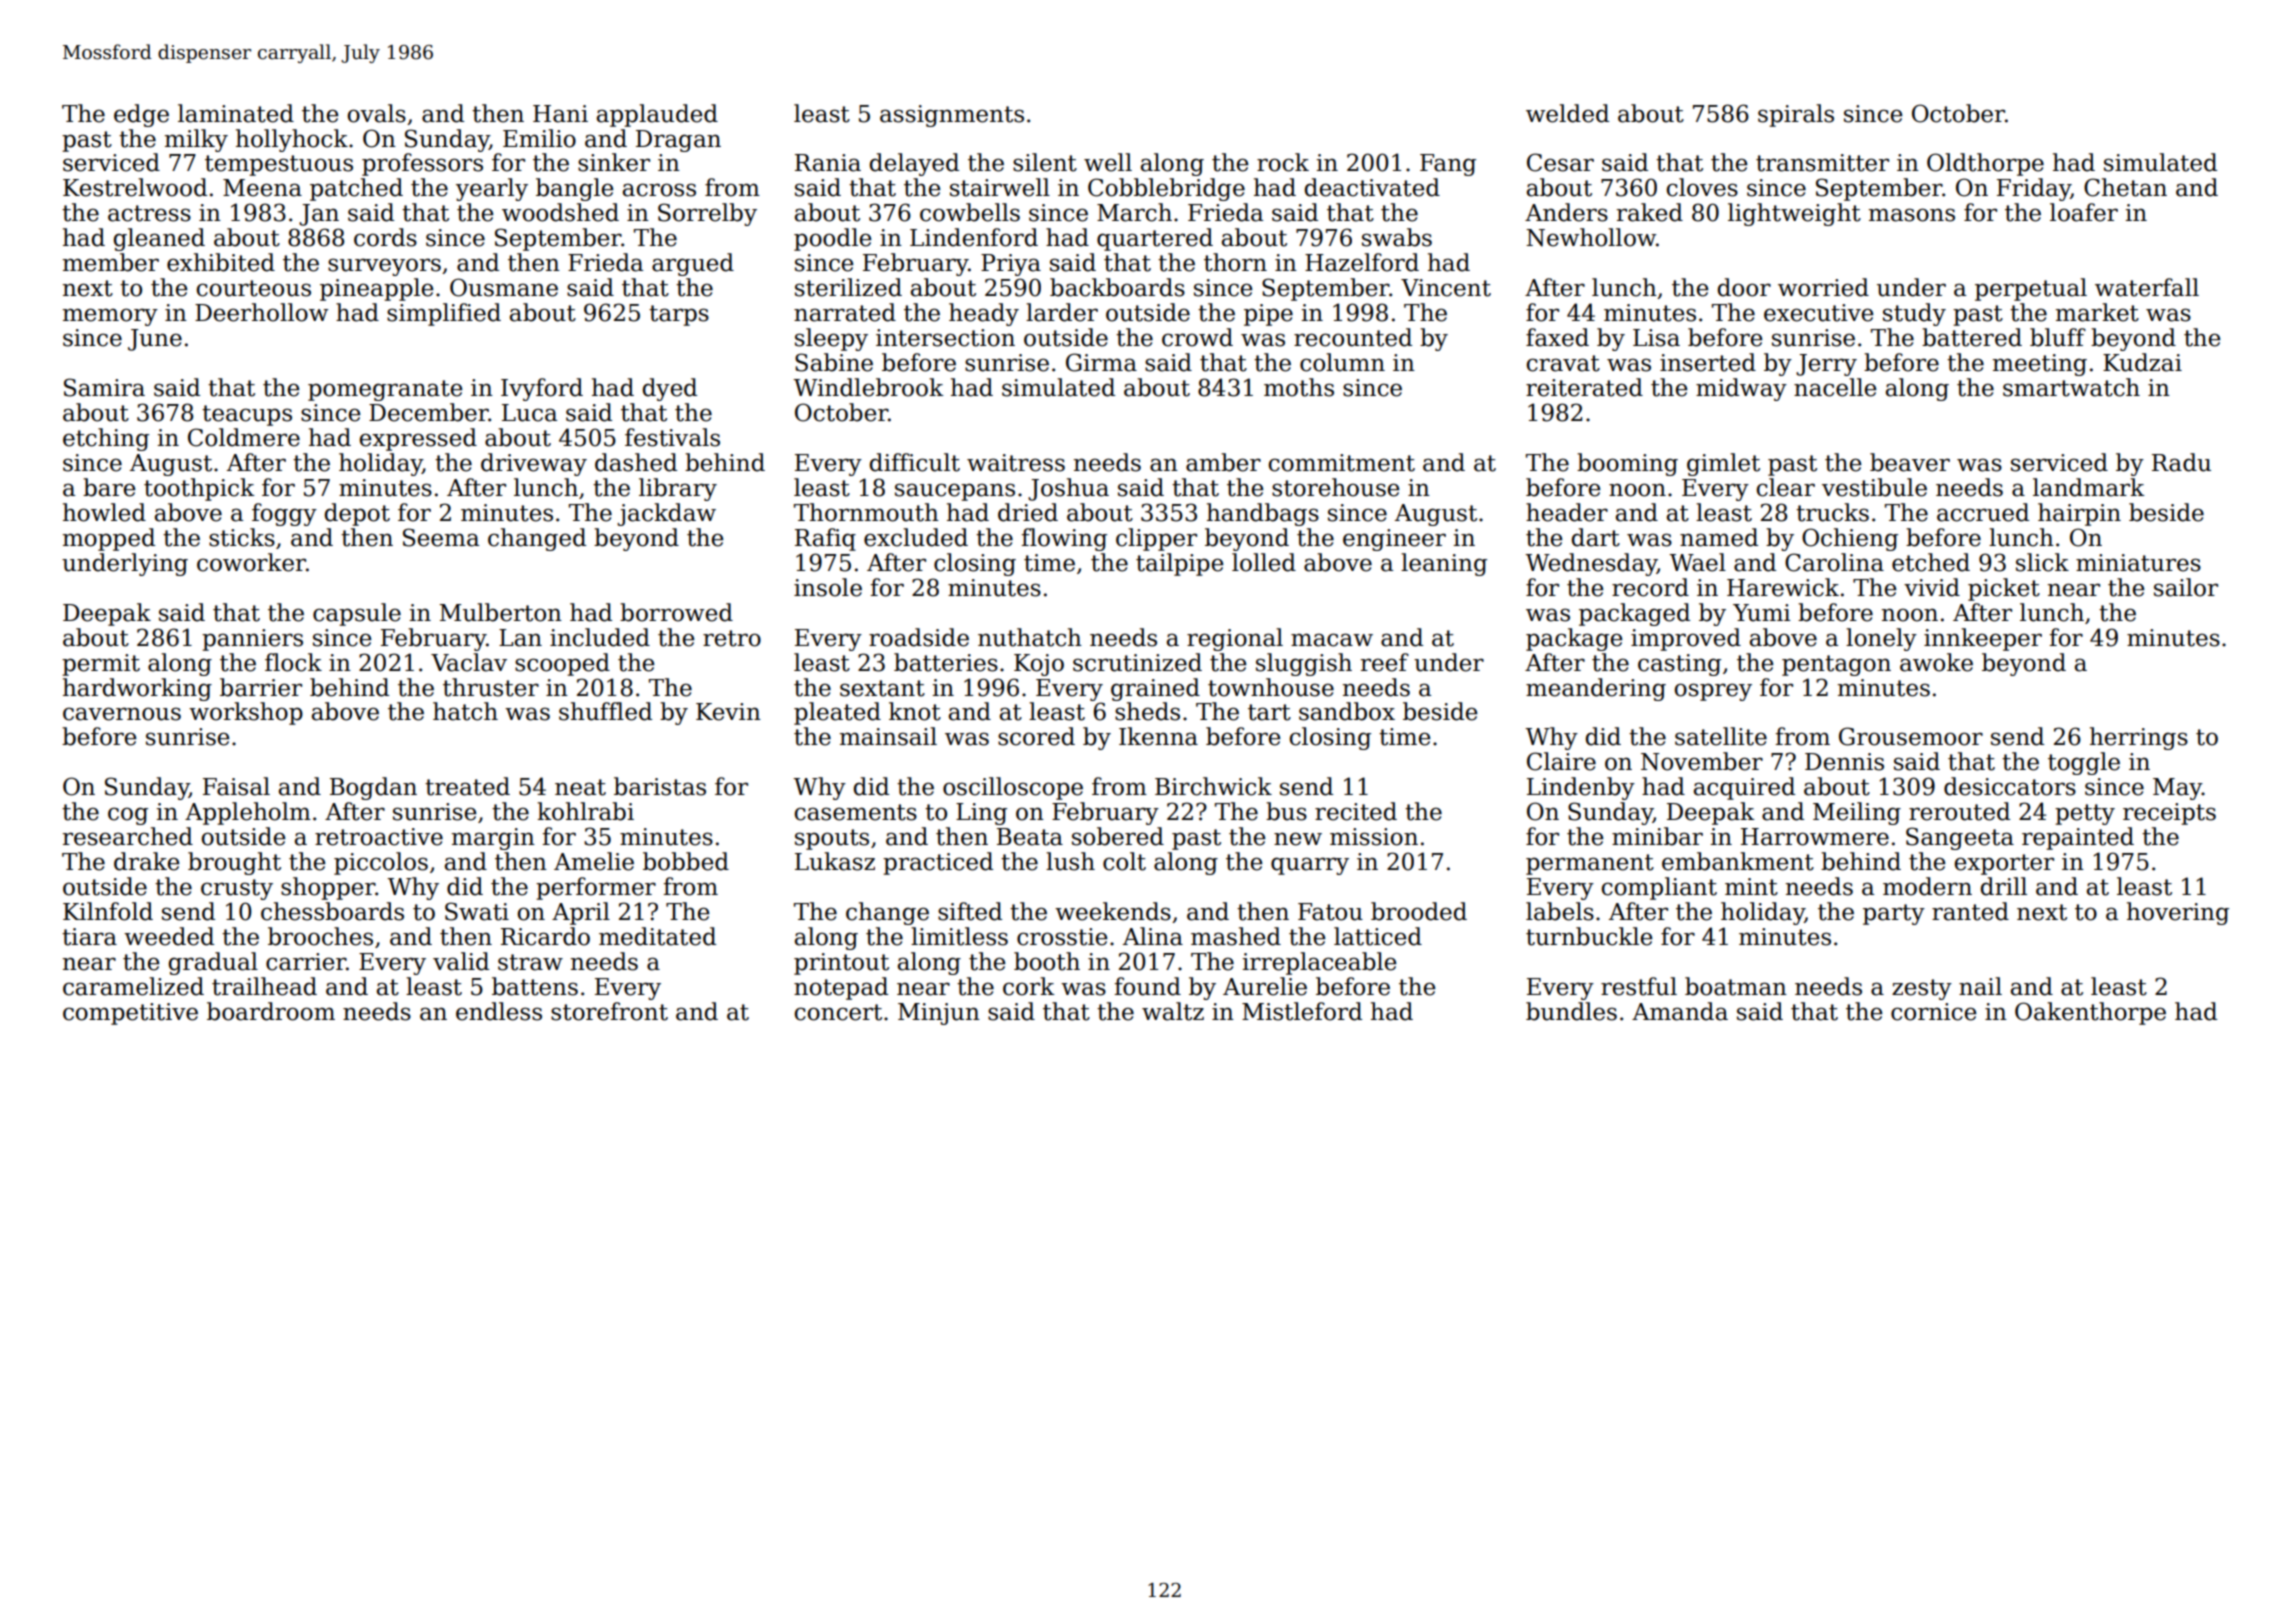  What do you see at coordinates (328, 888) in the screenshot?
I see `shopper` at bounding box center [328, 888].
